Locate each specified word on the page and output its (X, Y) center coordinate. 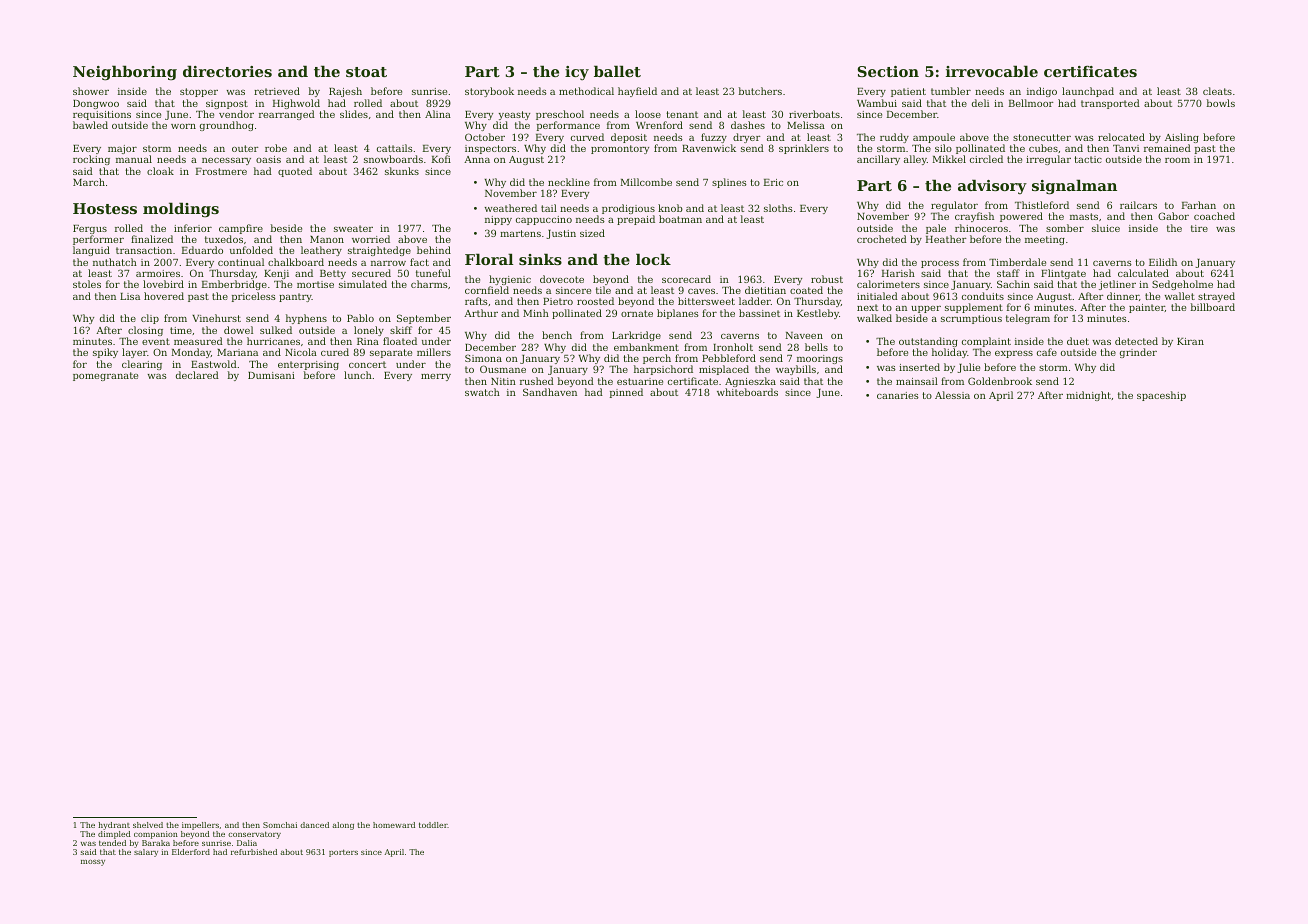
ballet (617, 71)
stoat (366, 72)
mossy (93, 863)
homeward (394, 825)
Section (888, 71)
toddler (433, 825)
